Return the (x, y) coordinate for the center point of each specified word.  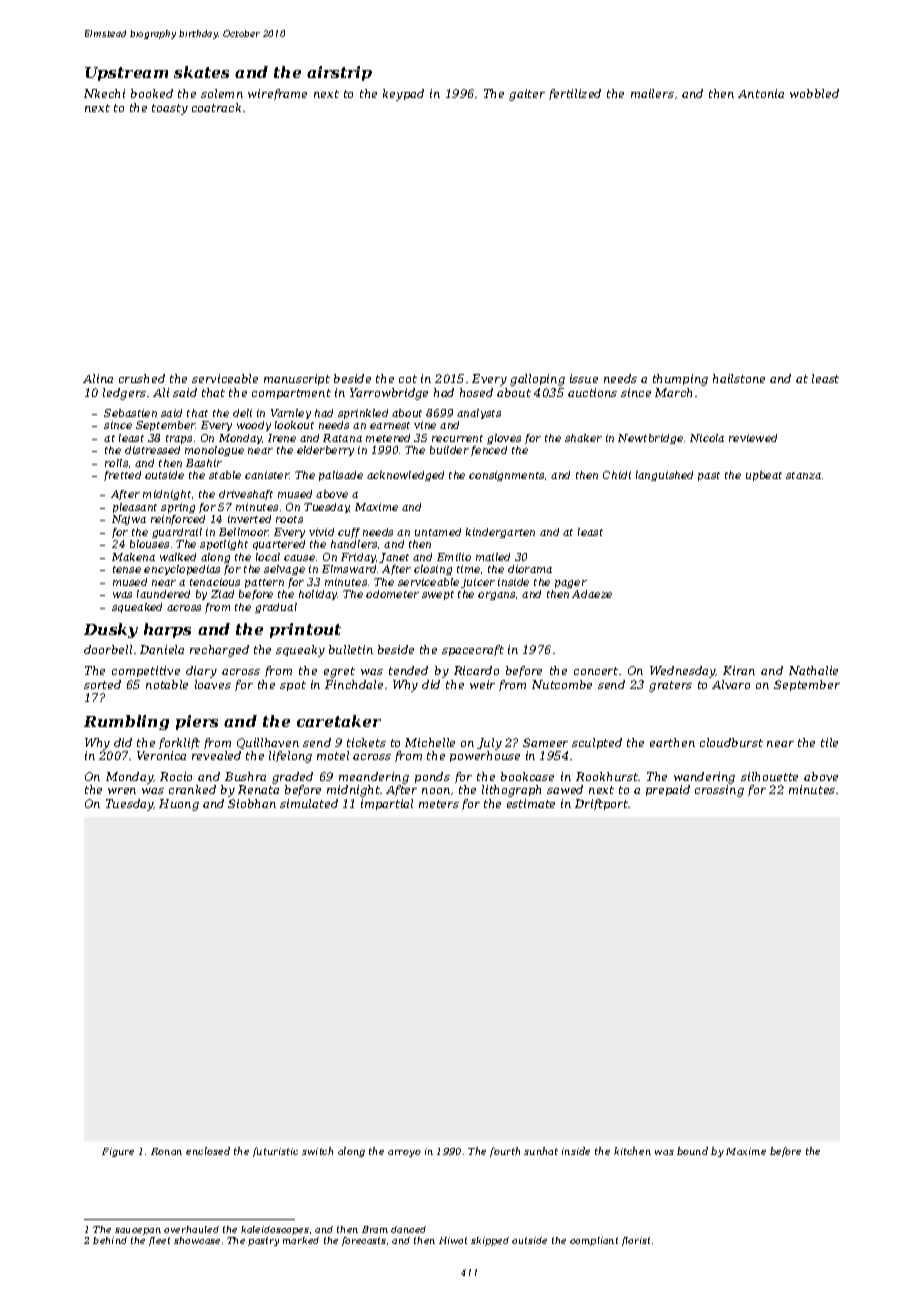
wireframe (277, 94)
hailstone (739, 378)
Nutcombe (562, 684)
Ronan (166, 1151)
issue (584, 378)
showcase (197, 1240)
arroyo (404, 1153)
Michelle (430, 742)
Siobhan (252, 803)
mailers (652, 93)
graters (670, 686)
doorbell (108, 649)
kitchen (632, 1151)
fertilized (575, 94)
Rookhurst (607, 776)
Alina (98, 378)
